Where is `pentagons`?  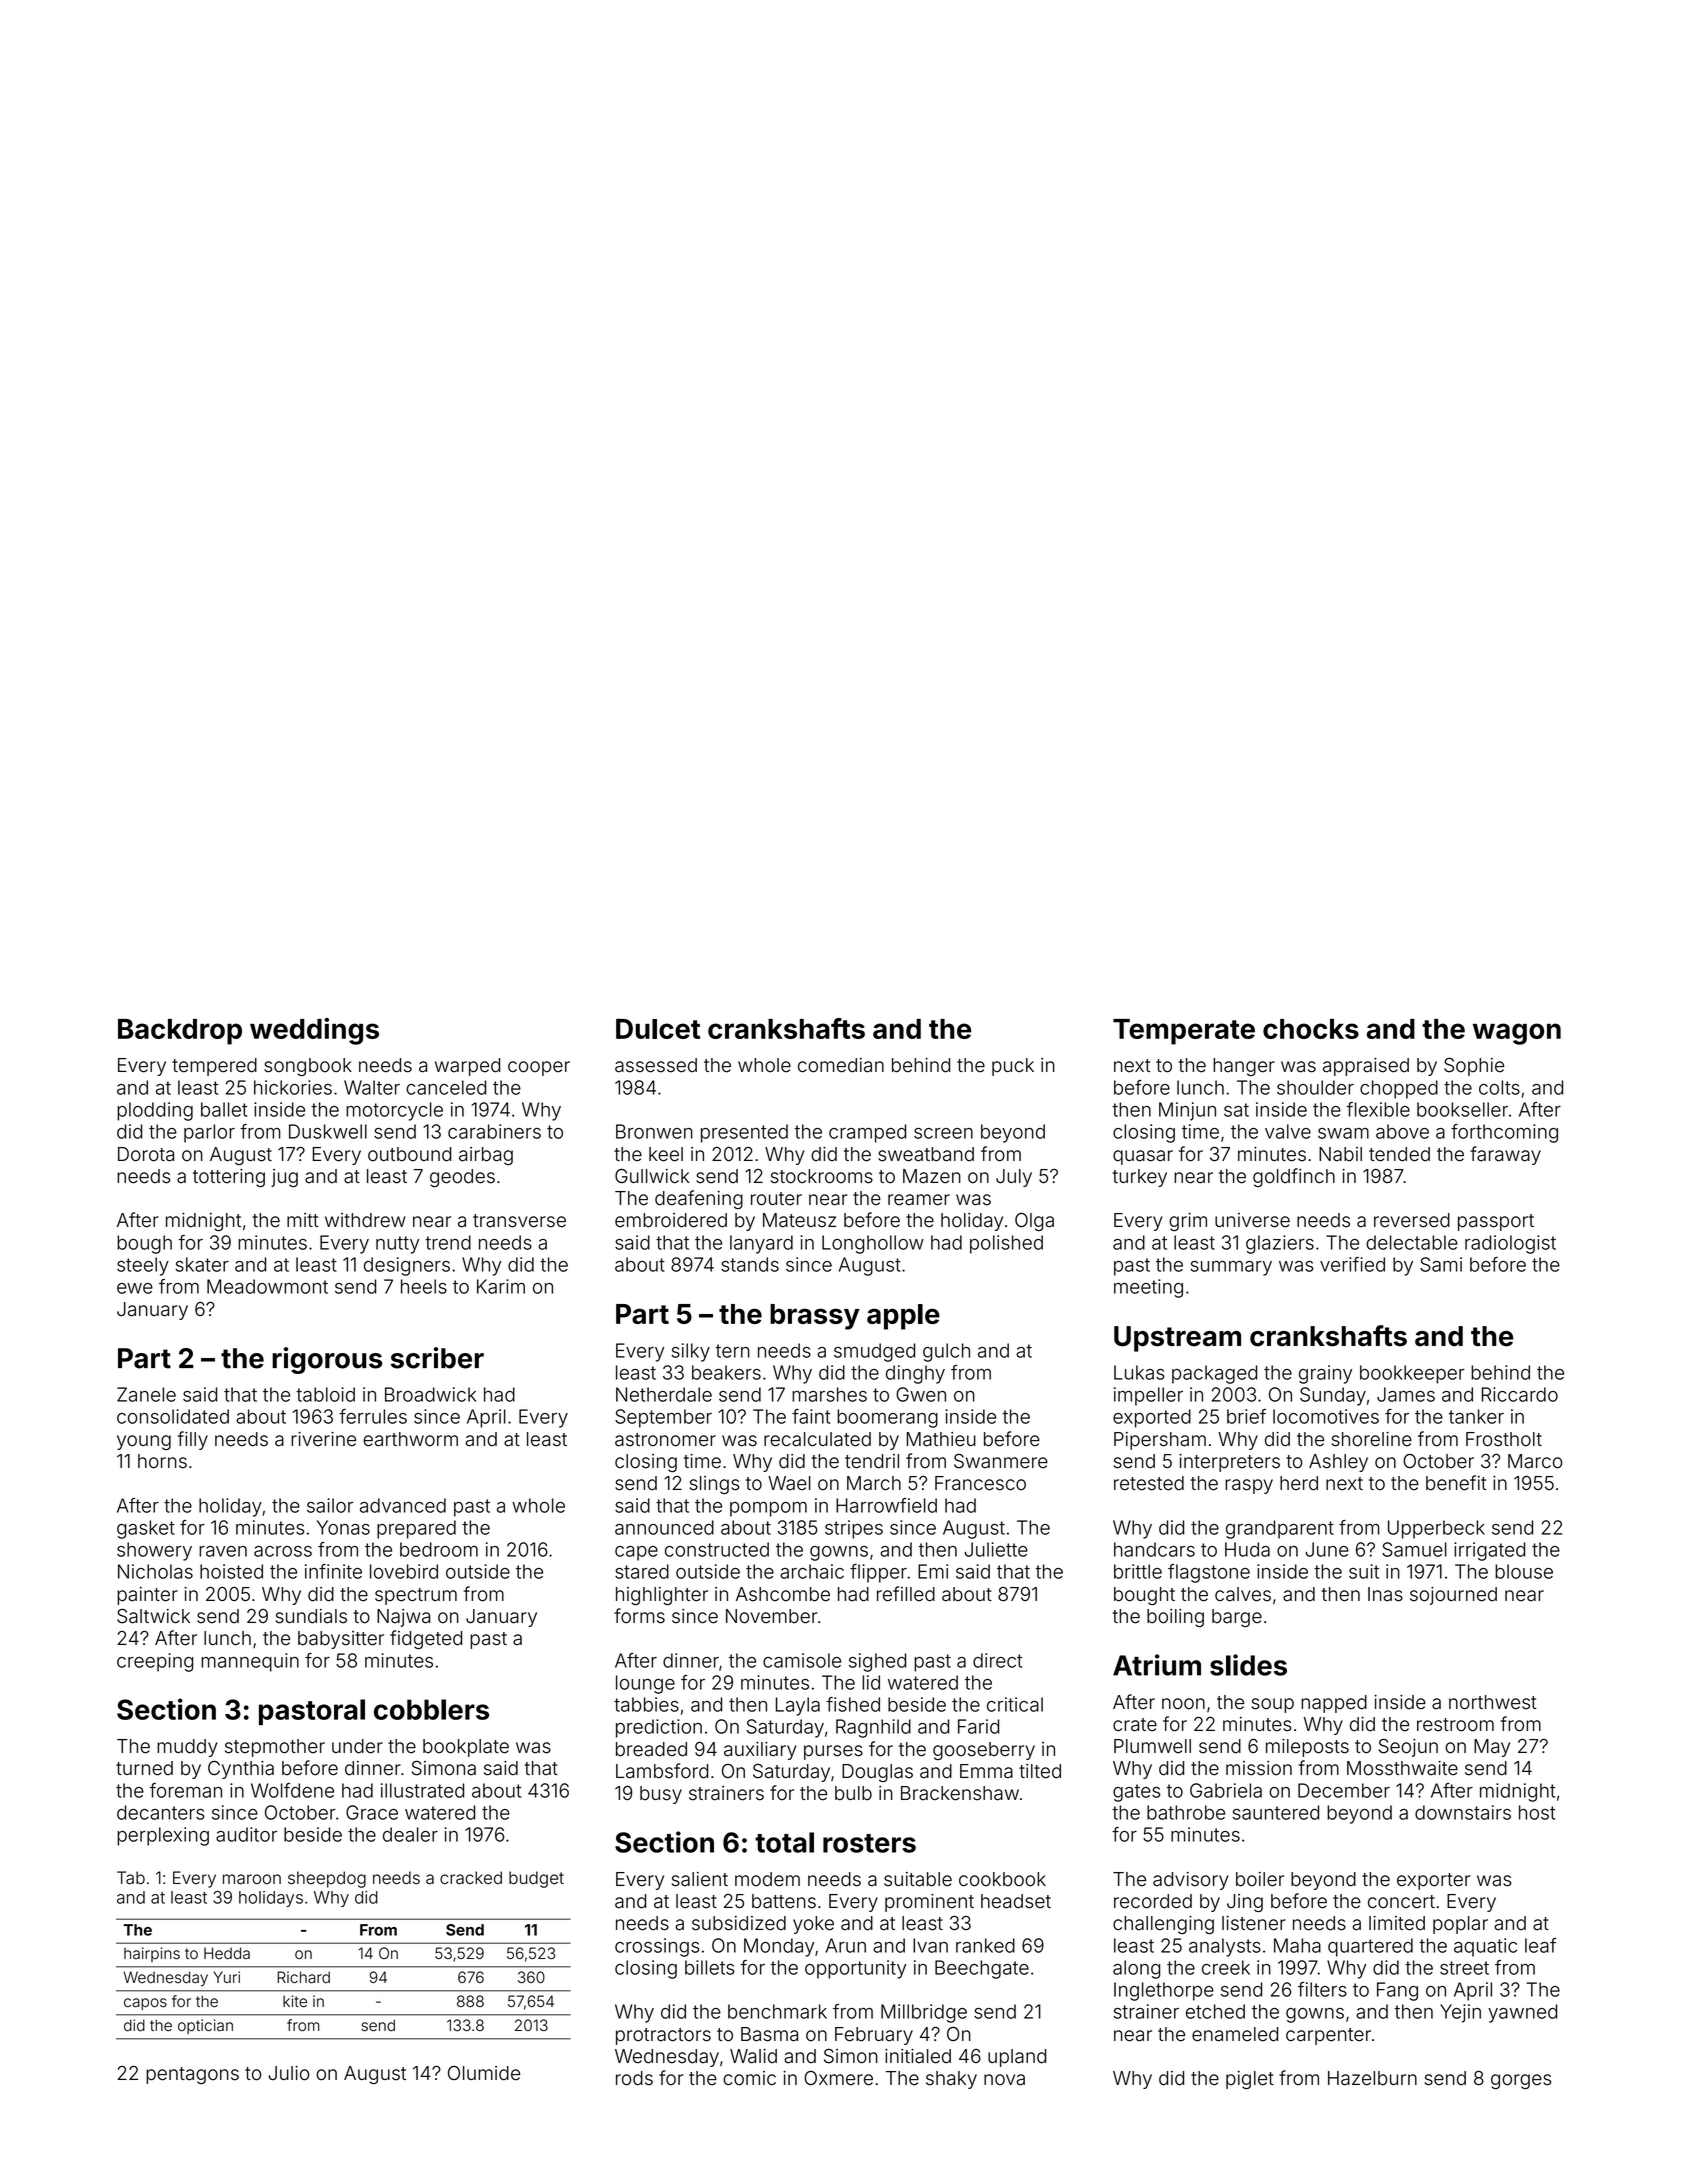 pentagons is located at coordinates (192, 2075).
